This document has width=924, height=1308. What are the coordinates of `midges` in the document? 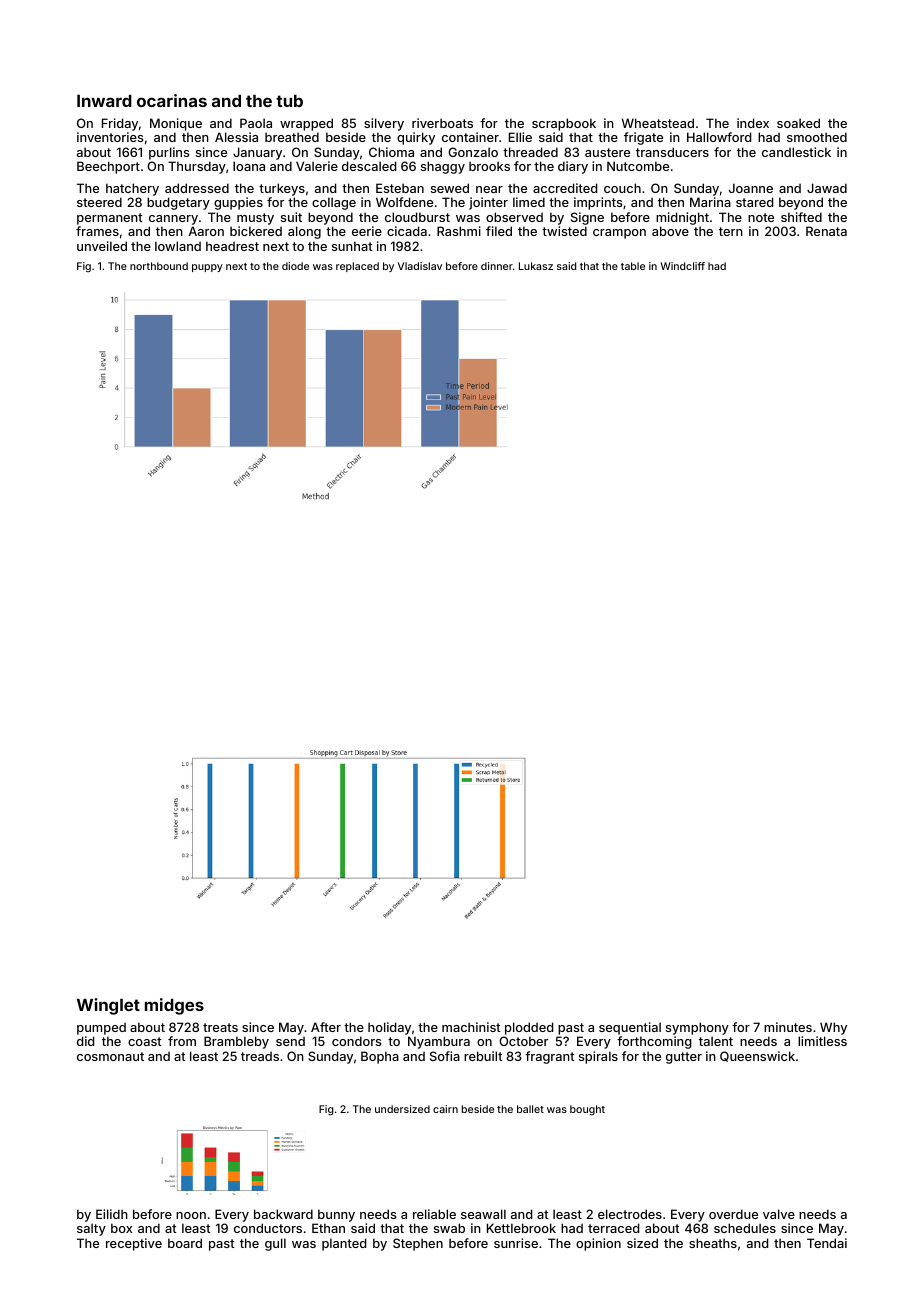 It's located at (174, 1006).
